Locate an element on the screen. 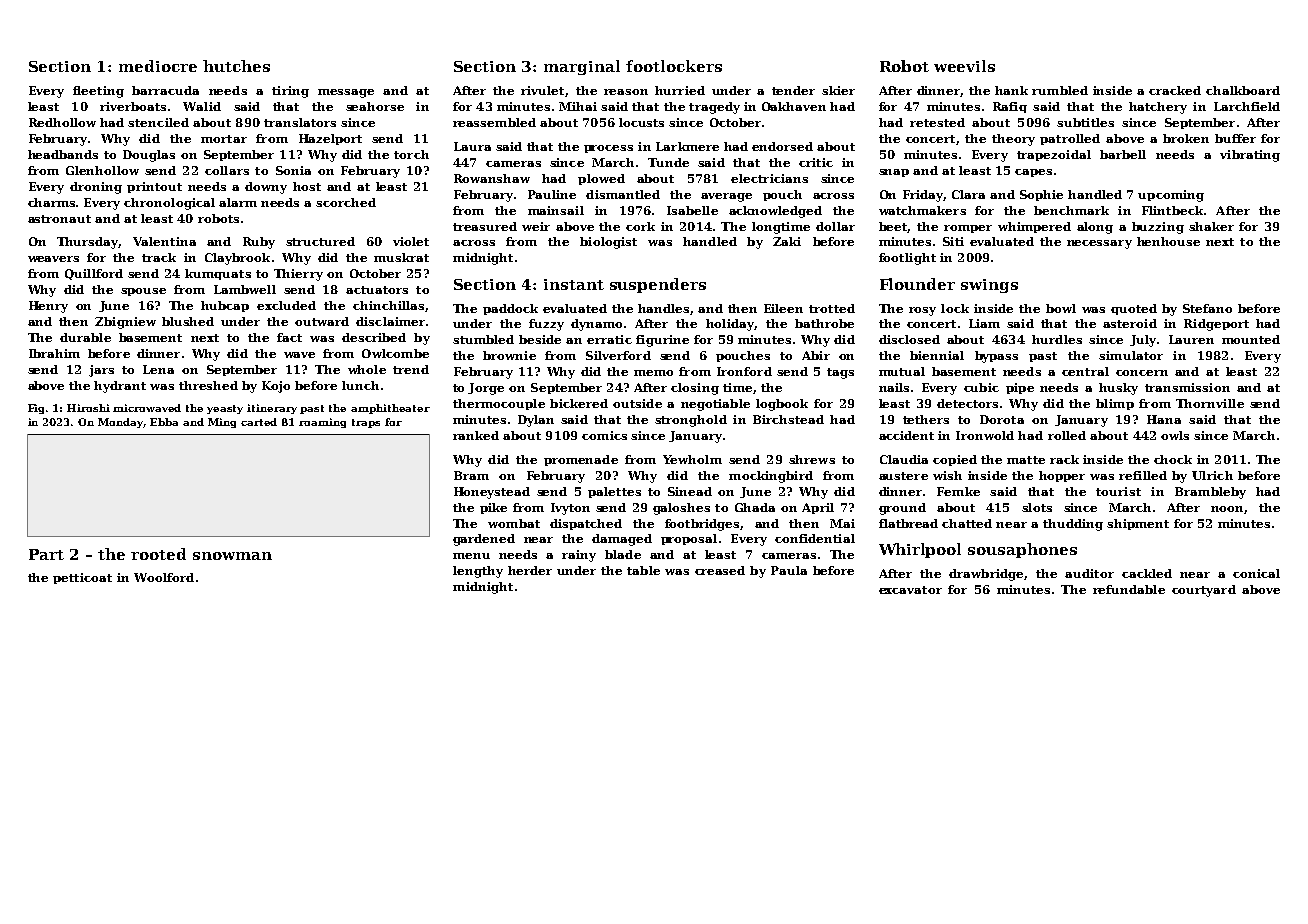 The height and width of the screenshot is (924, 1308). confidential is located at coordinates (815, 538).
